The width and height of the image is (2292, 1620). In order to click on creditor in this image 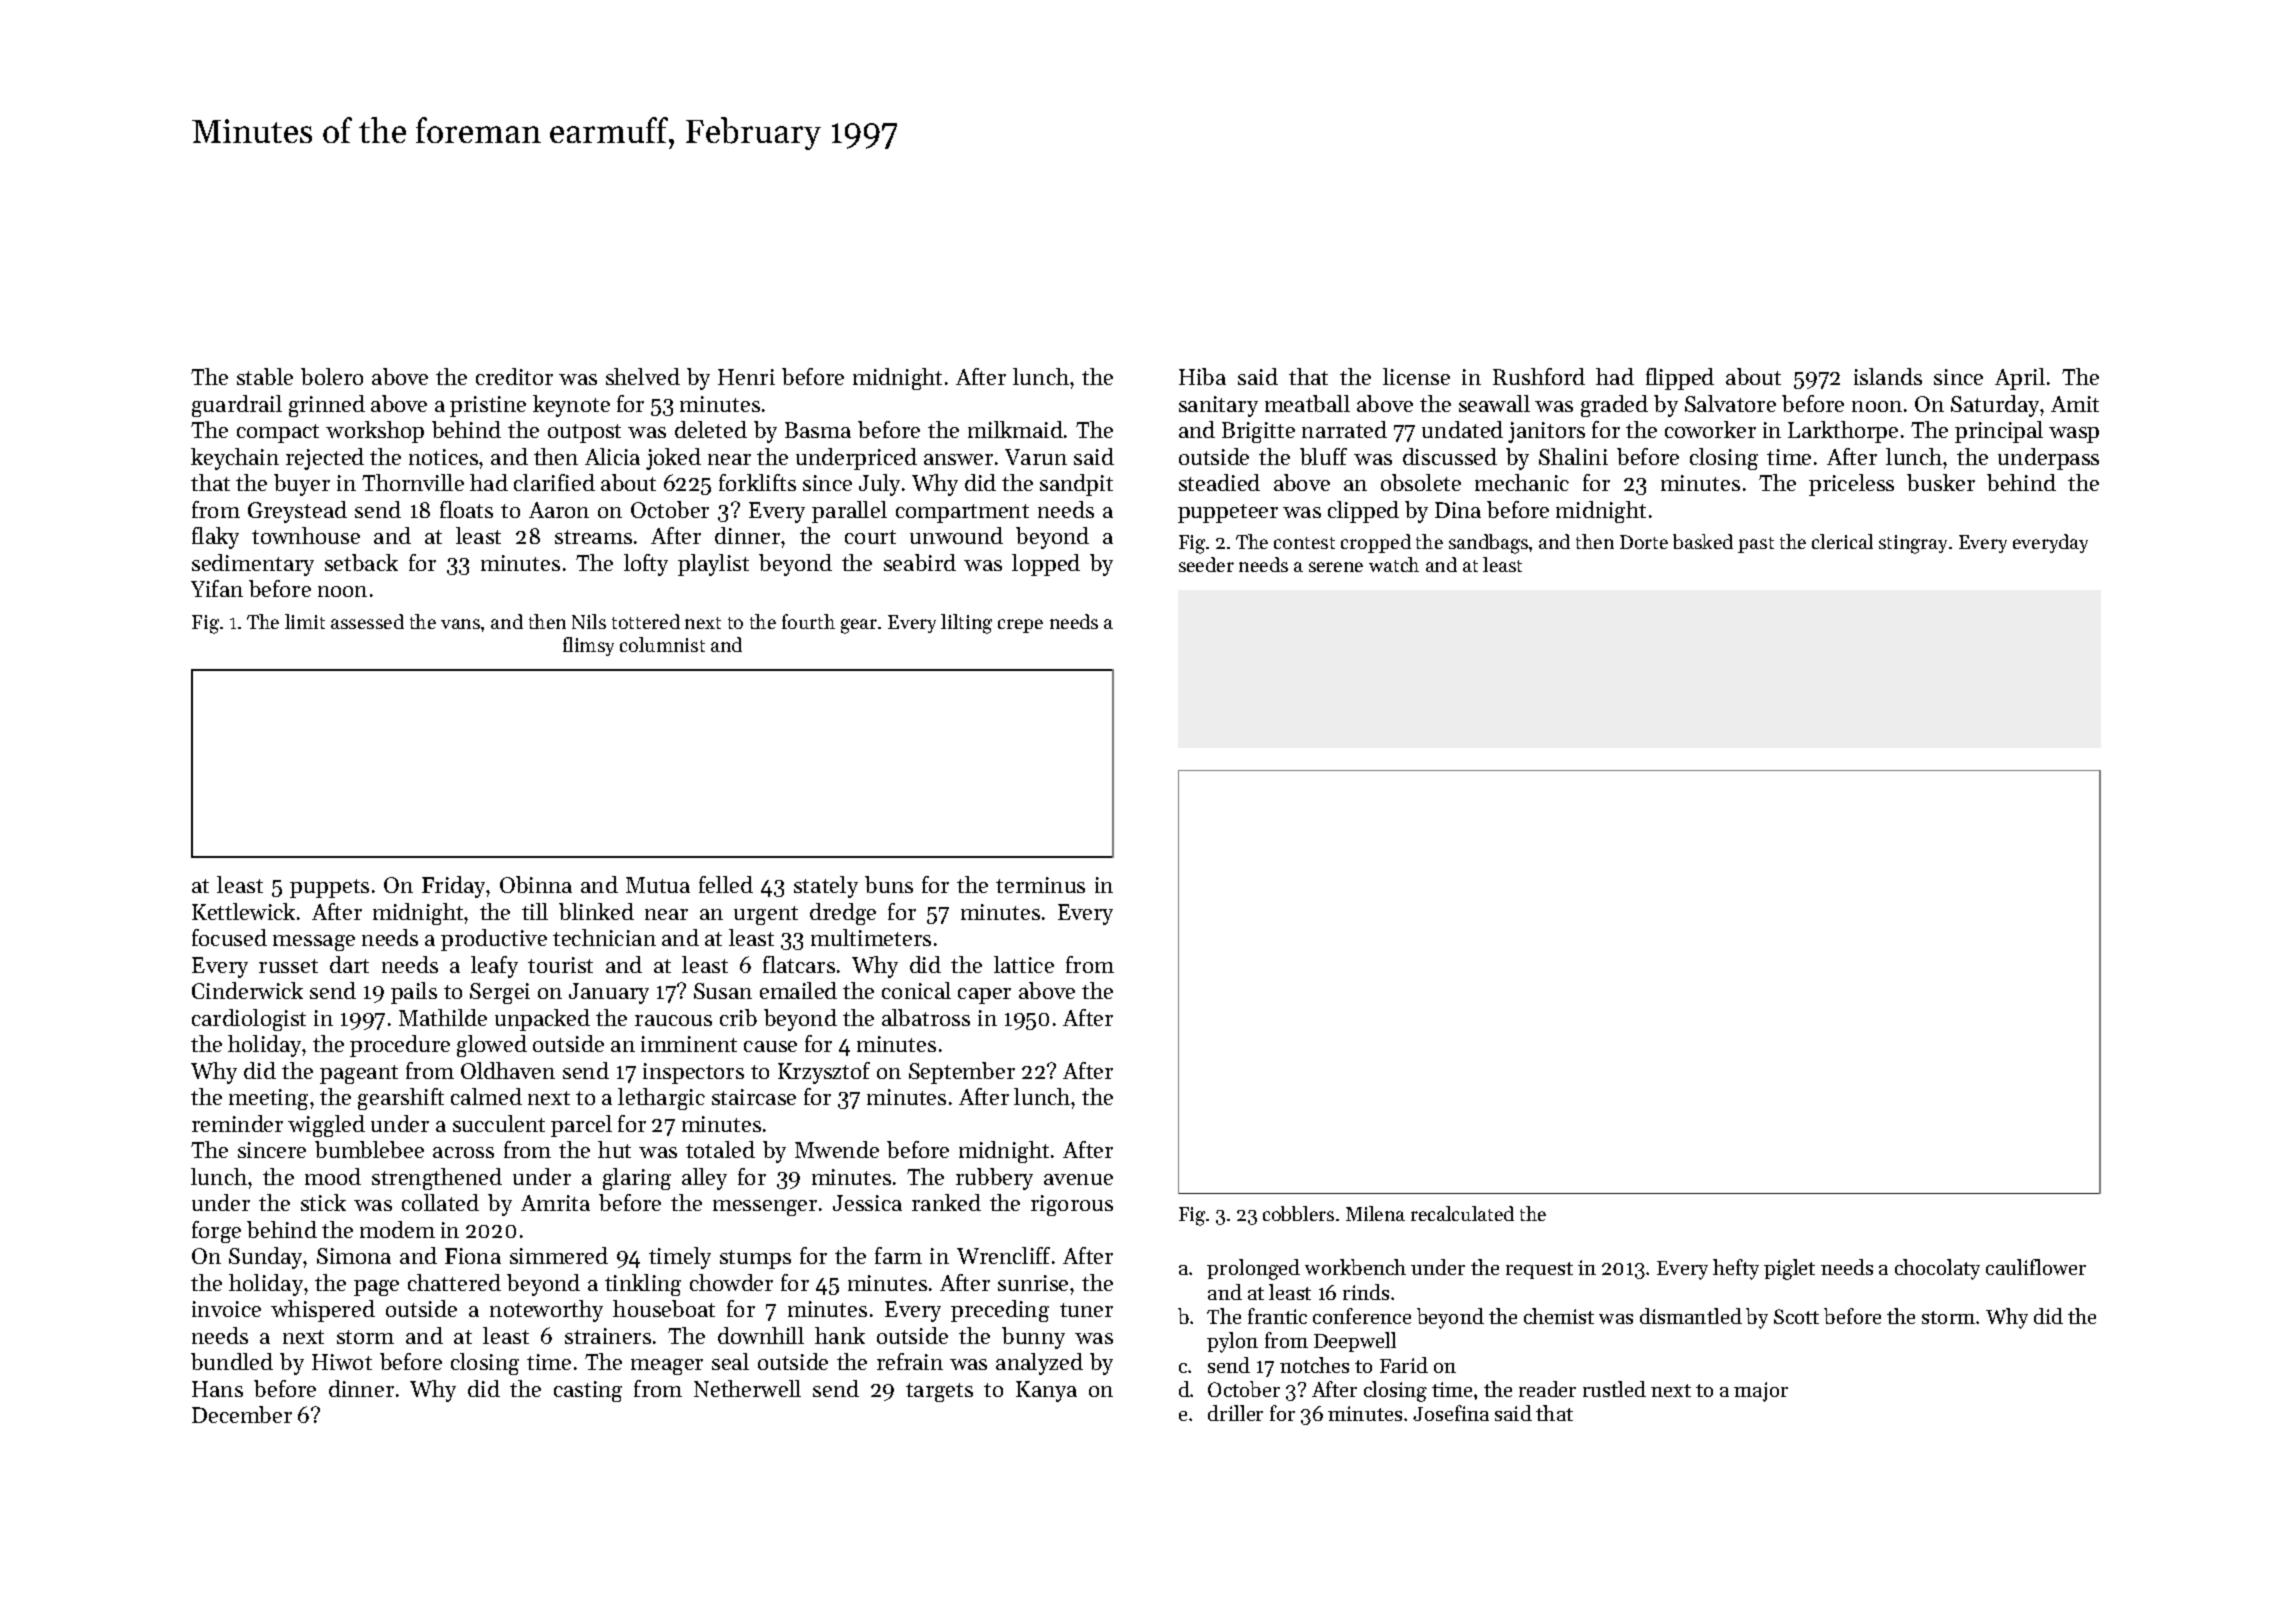, I will do `click(514, 376)`.
